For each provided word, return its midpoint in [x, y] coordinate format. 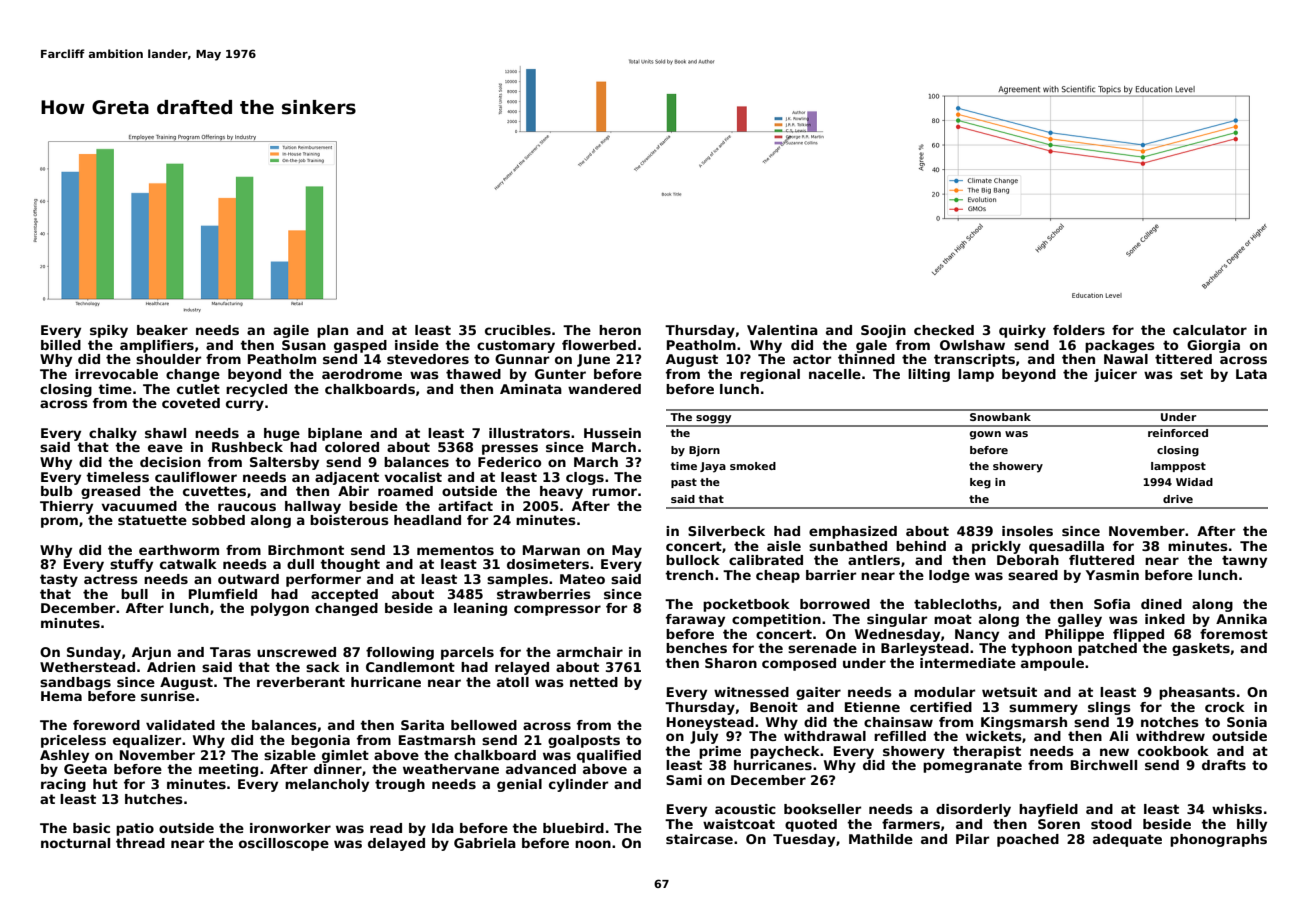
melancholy [327, 785]
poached [1028, 840]
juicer [1115, 375]
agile [291, 331]
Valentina [782, 330]
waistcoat [739, 824]
